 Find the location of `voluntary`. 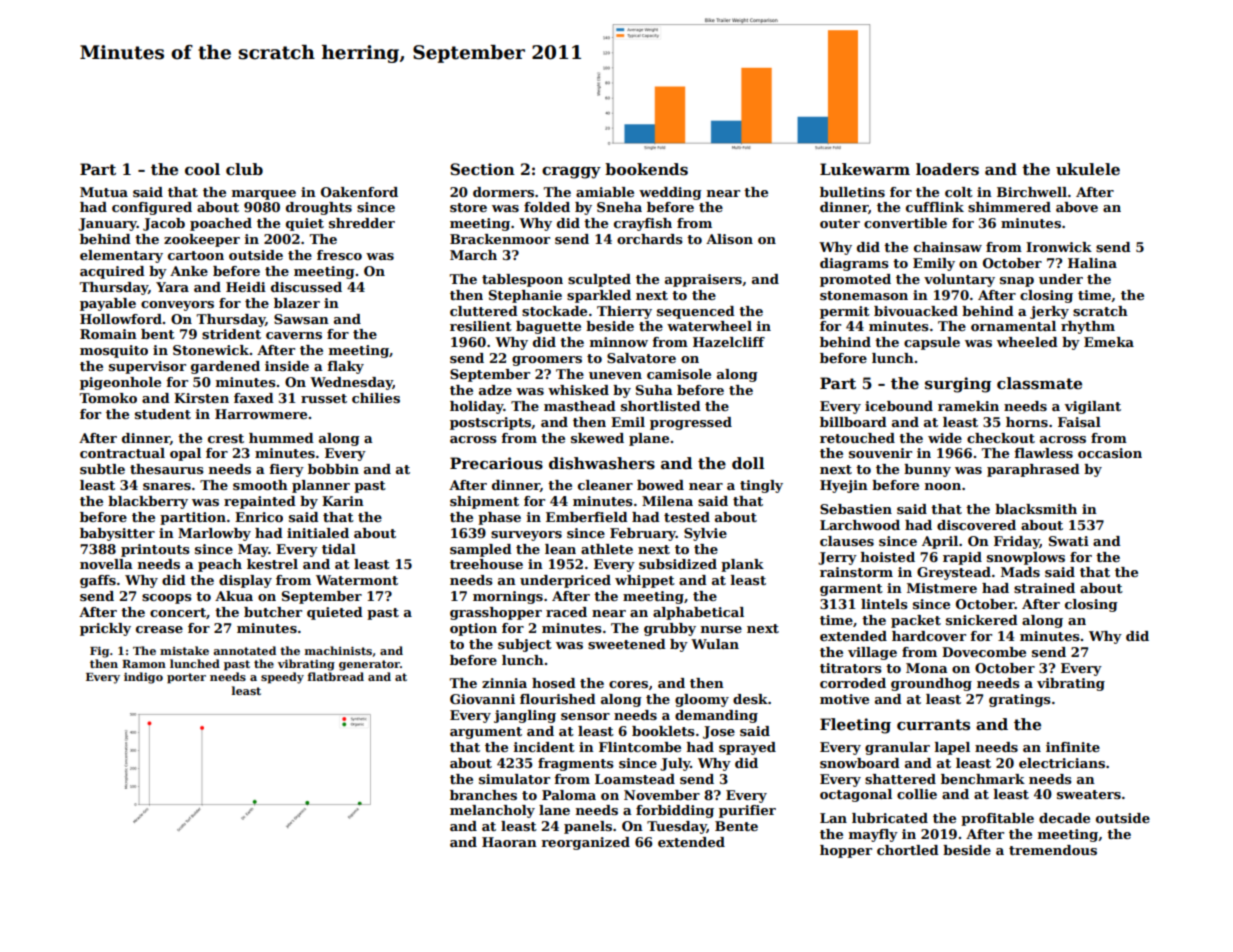

voluntary is located at coordinates (959, 280).
